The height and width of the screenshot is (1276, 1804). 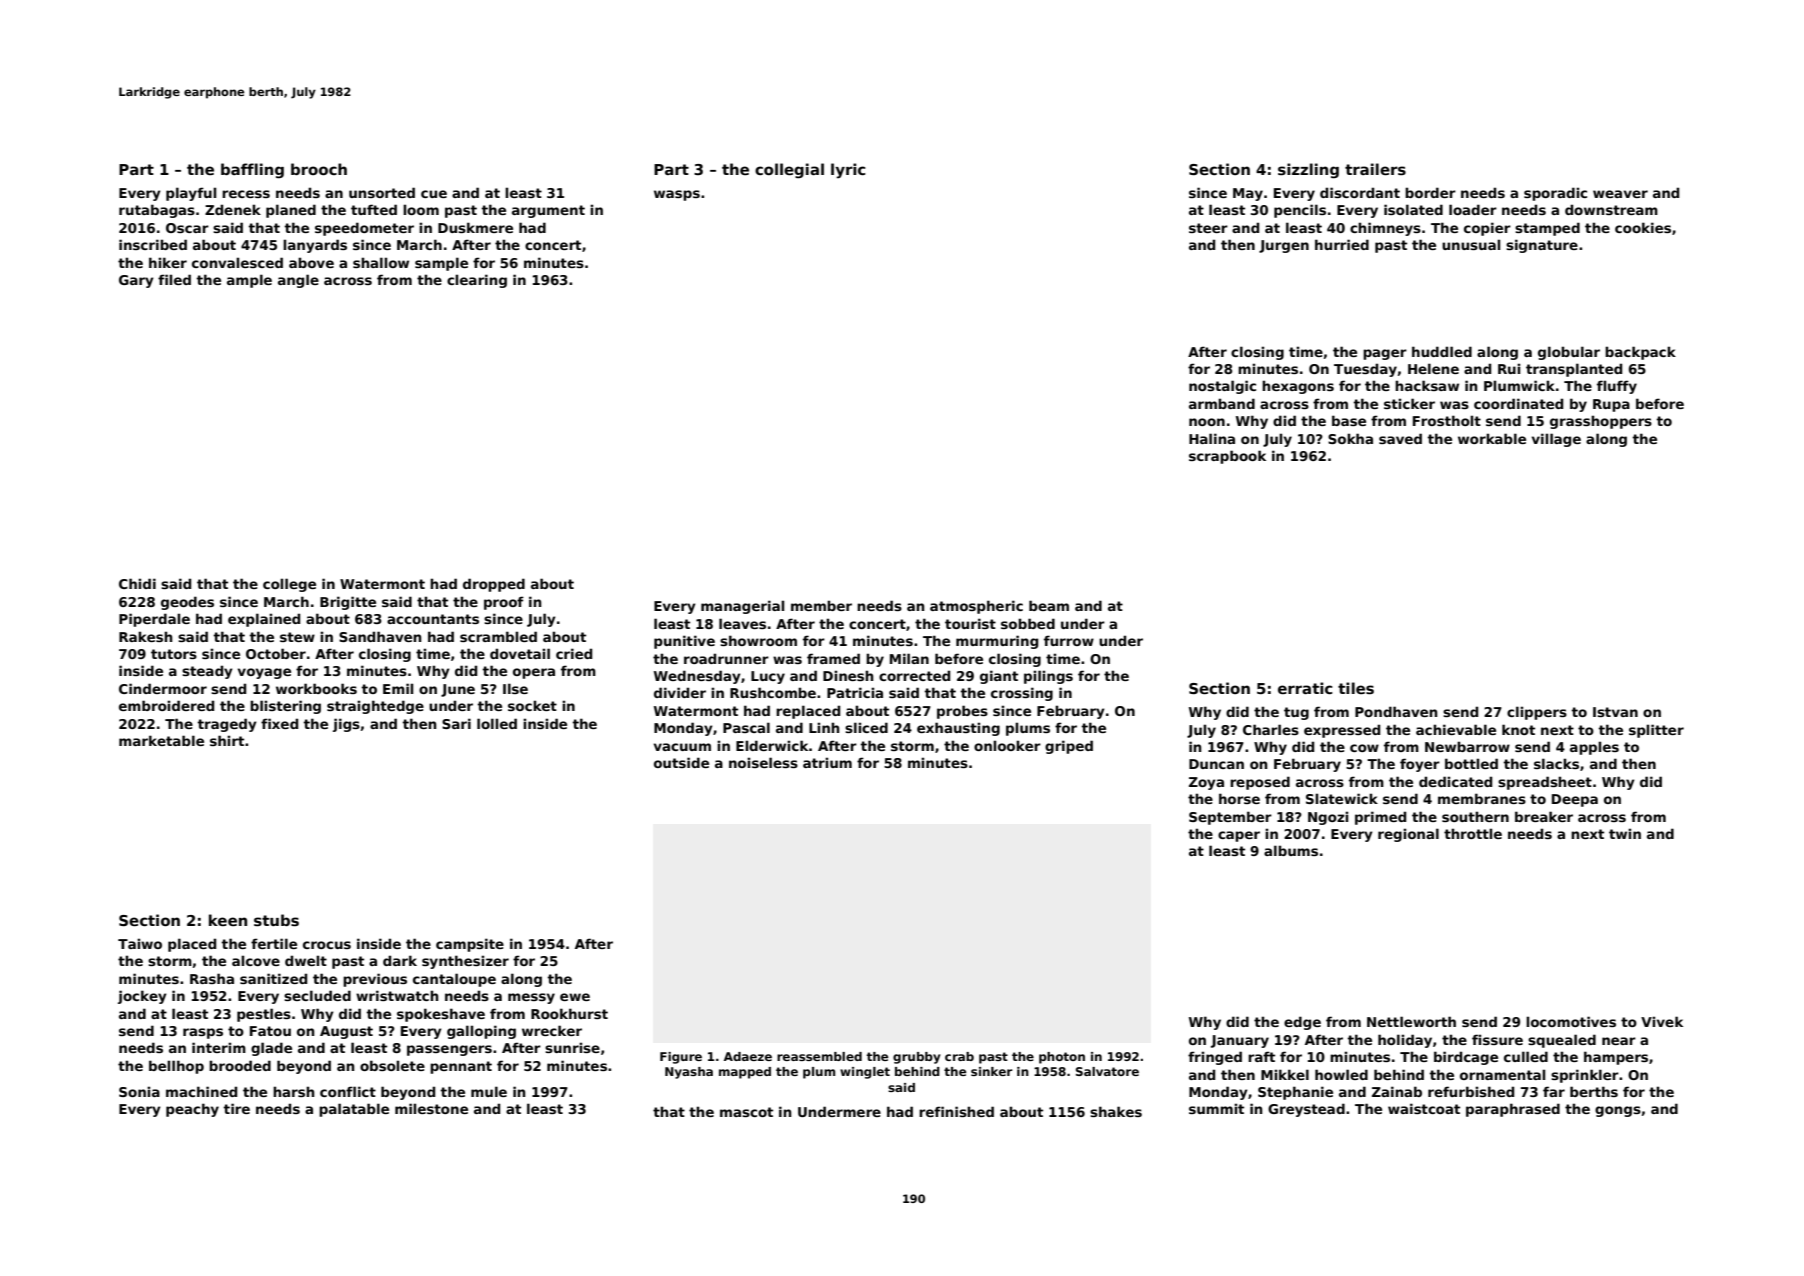 I want to click on clearing, so click(x=477, y=281).
